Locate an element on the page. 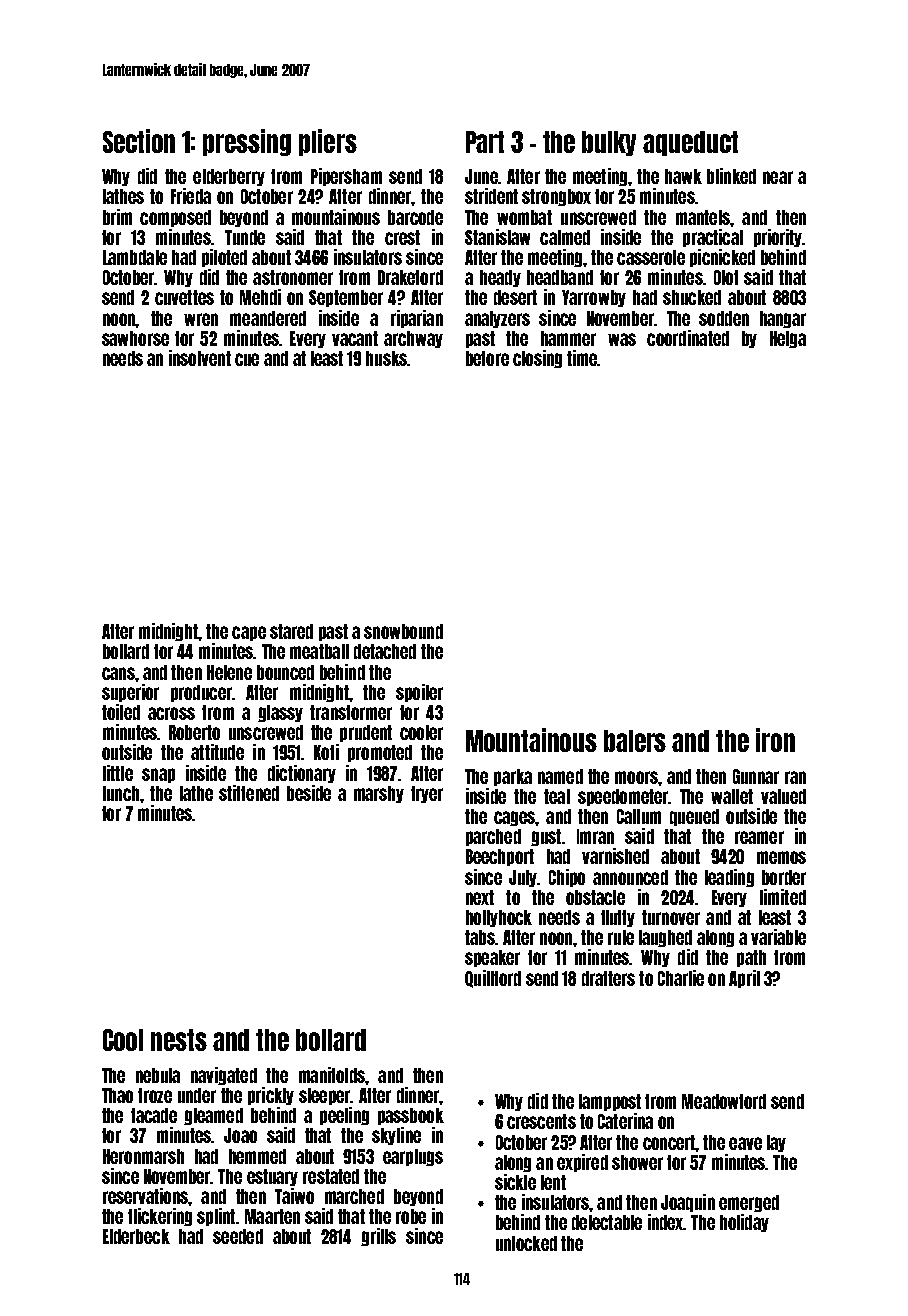 This image has width=908, height=1316. Section is located at coordinates (139, 141).
